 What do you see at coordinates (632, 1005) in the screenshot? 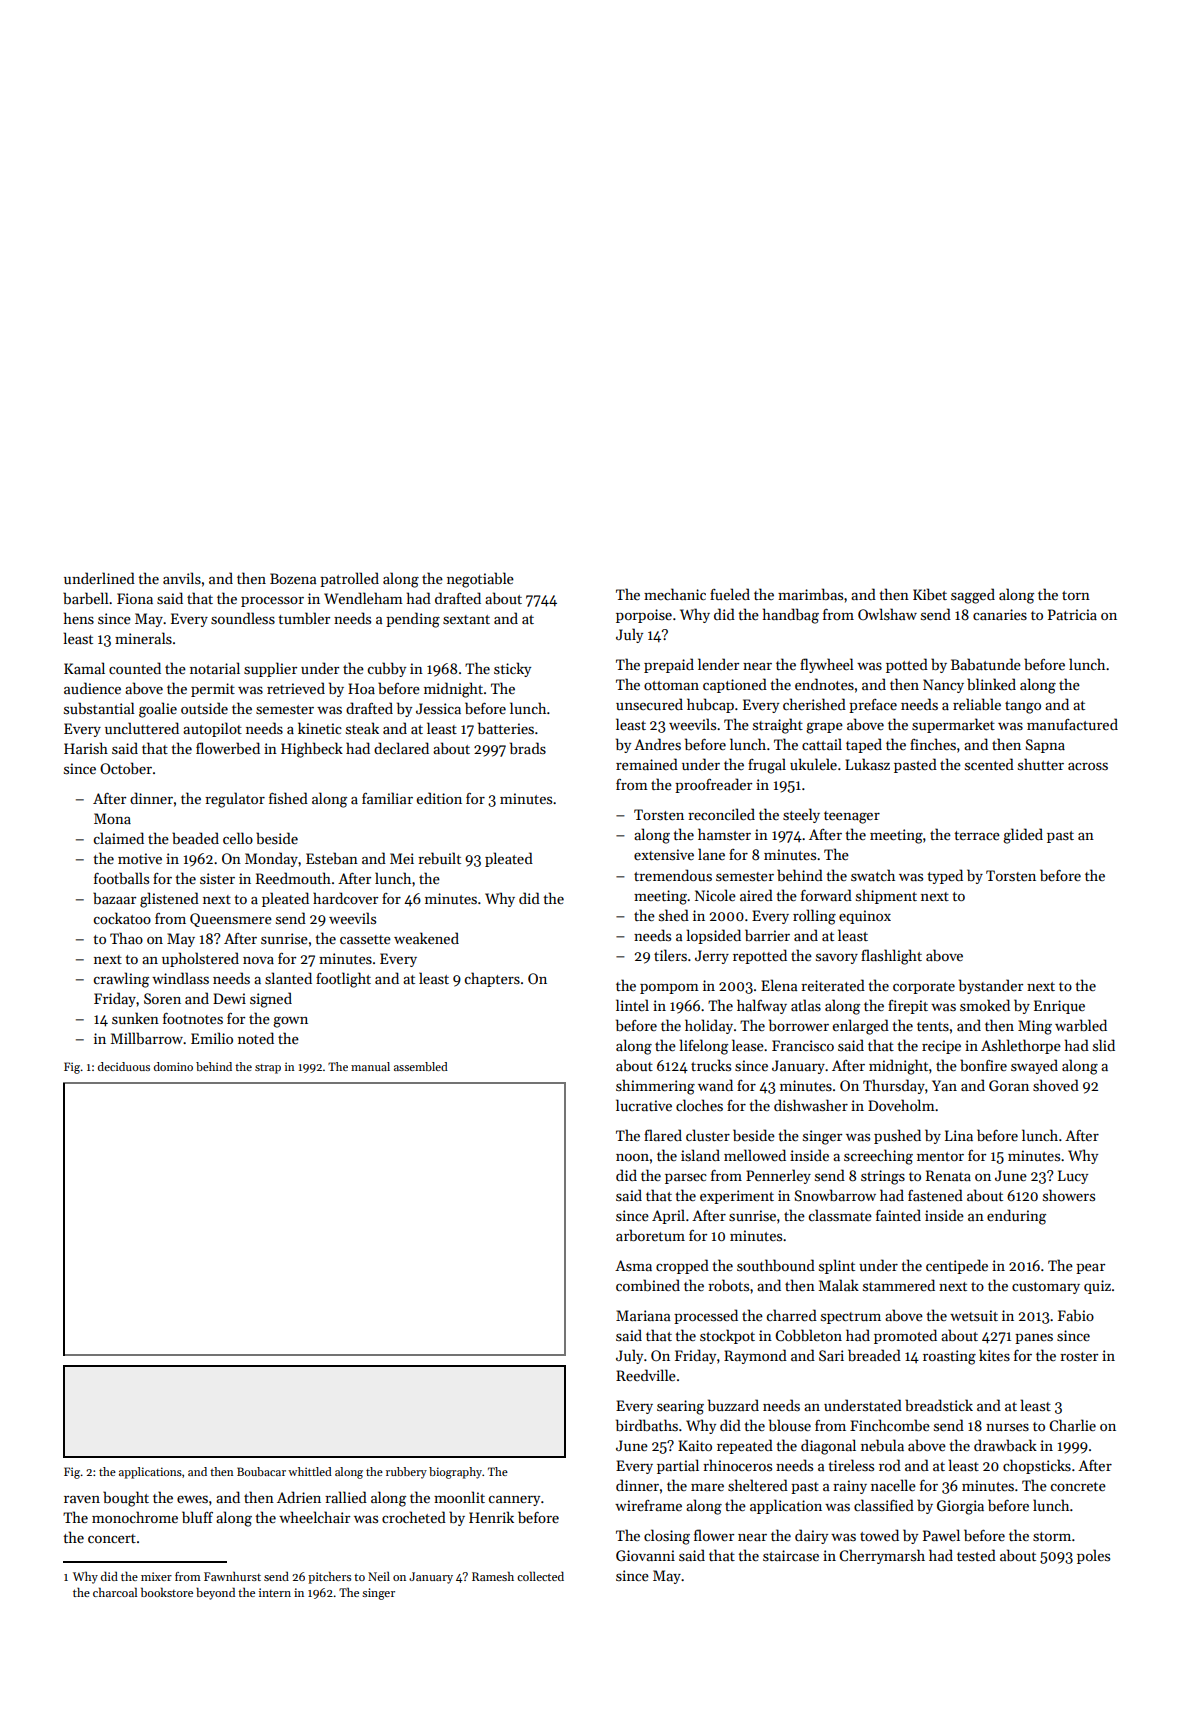
I see `lintel` at bounding box center [632, 1005].
